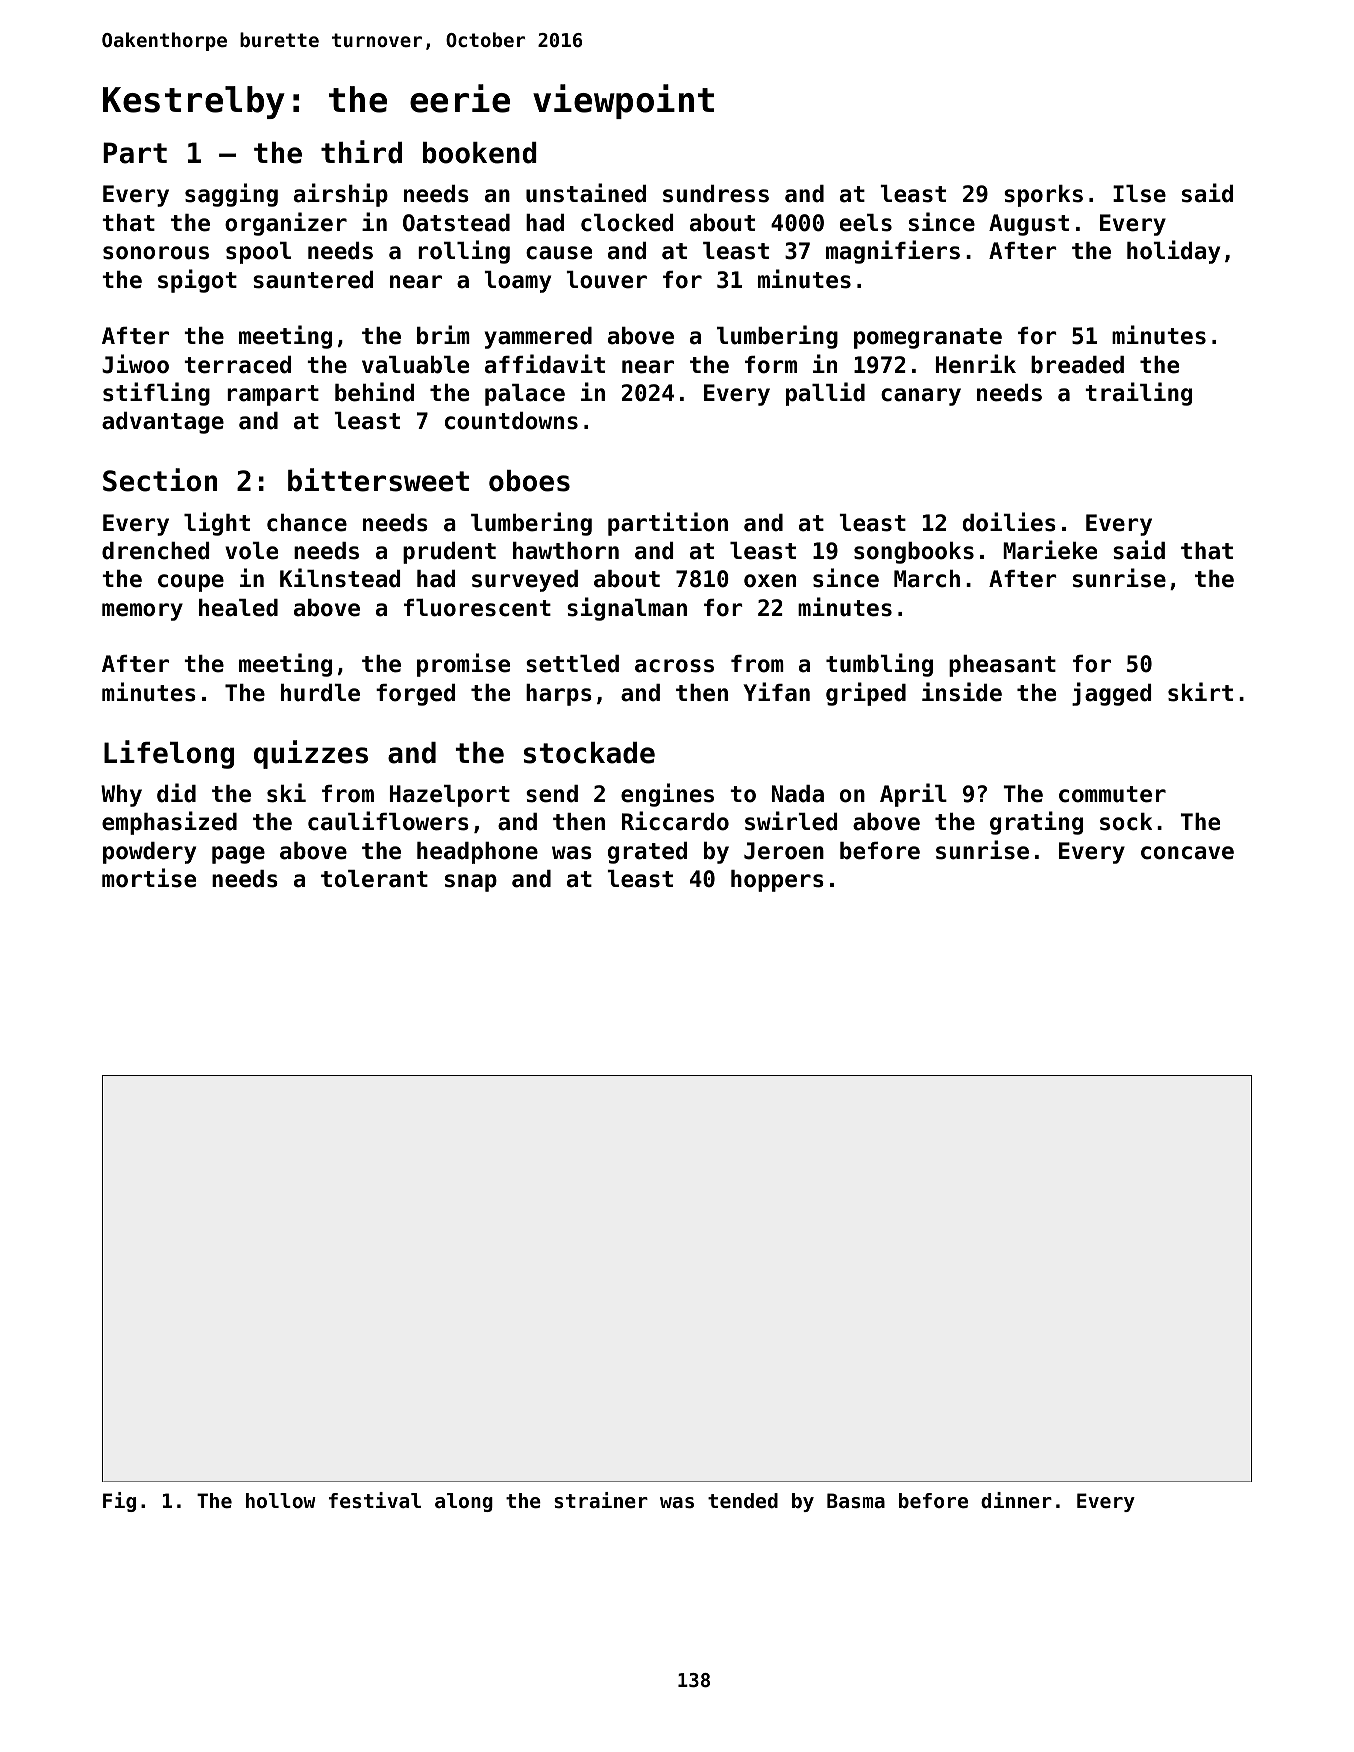 This page has width=1354, height=1752. What do you see at coordinates (589, 753) in the page?
I see `stockade` at bounding box center [589, 753].
